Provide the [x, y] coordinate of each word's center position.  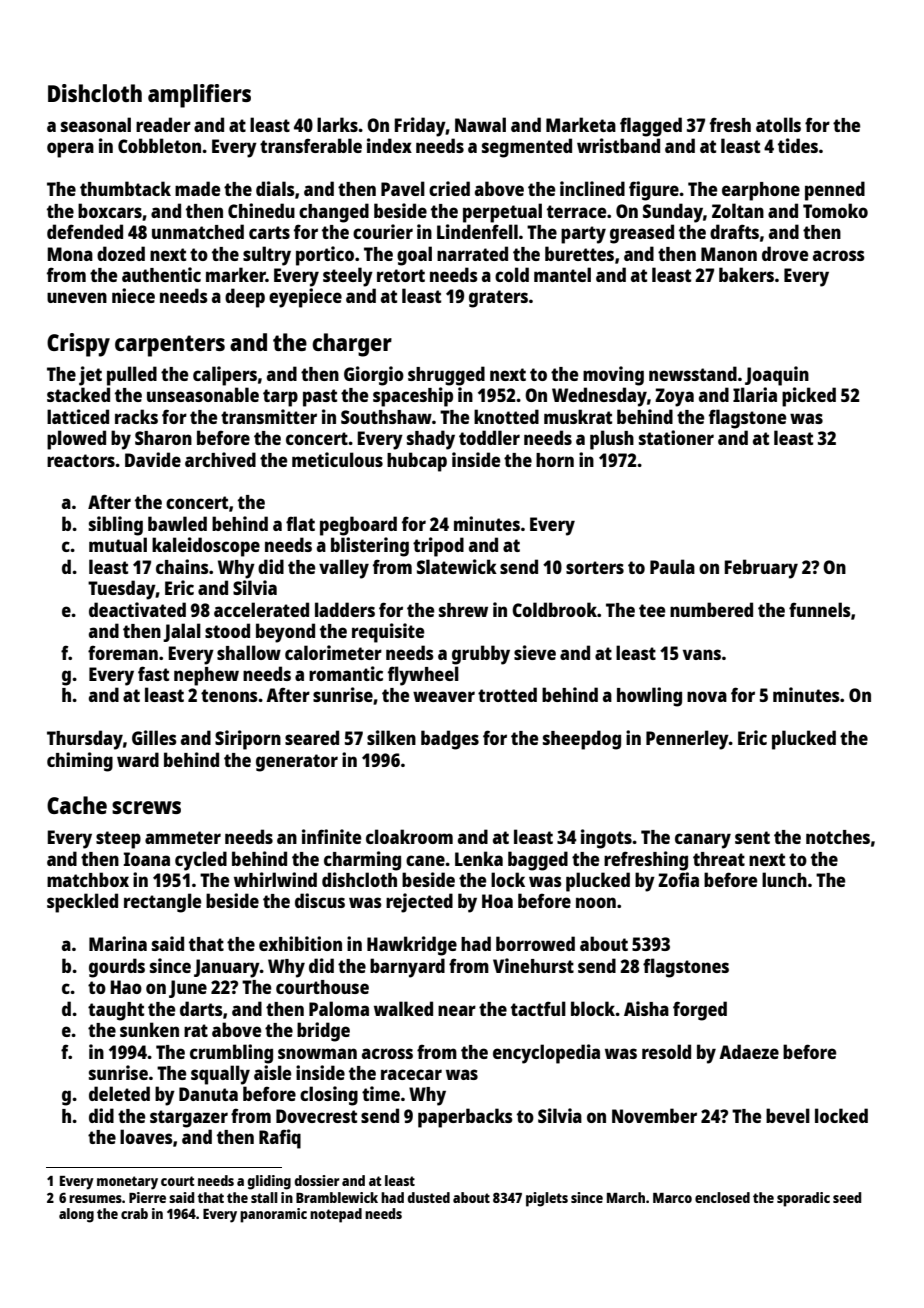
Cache [77, 805]
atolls [778, 124]
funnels [820, 609]
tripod [438, 547]
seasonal [96, 124]
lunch [784, 879]
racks [136, 416]
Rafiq [280, 1139]
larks [337, 124]
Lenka [479, 858]
